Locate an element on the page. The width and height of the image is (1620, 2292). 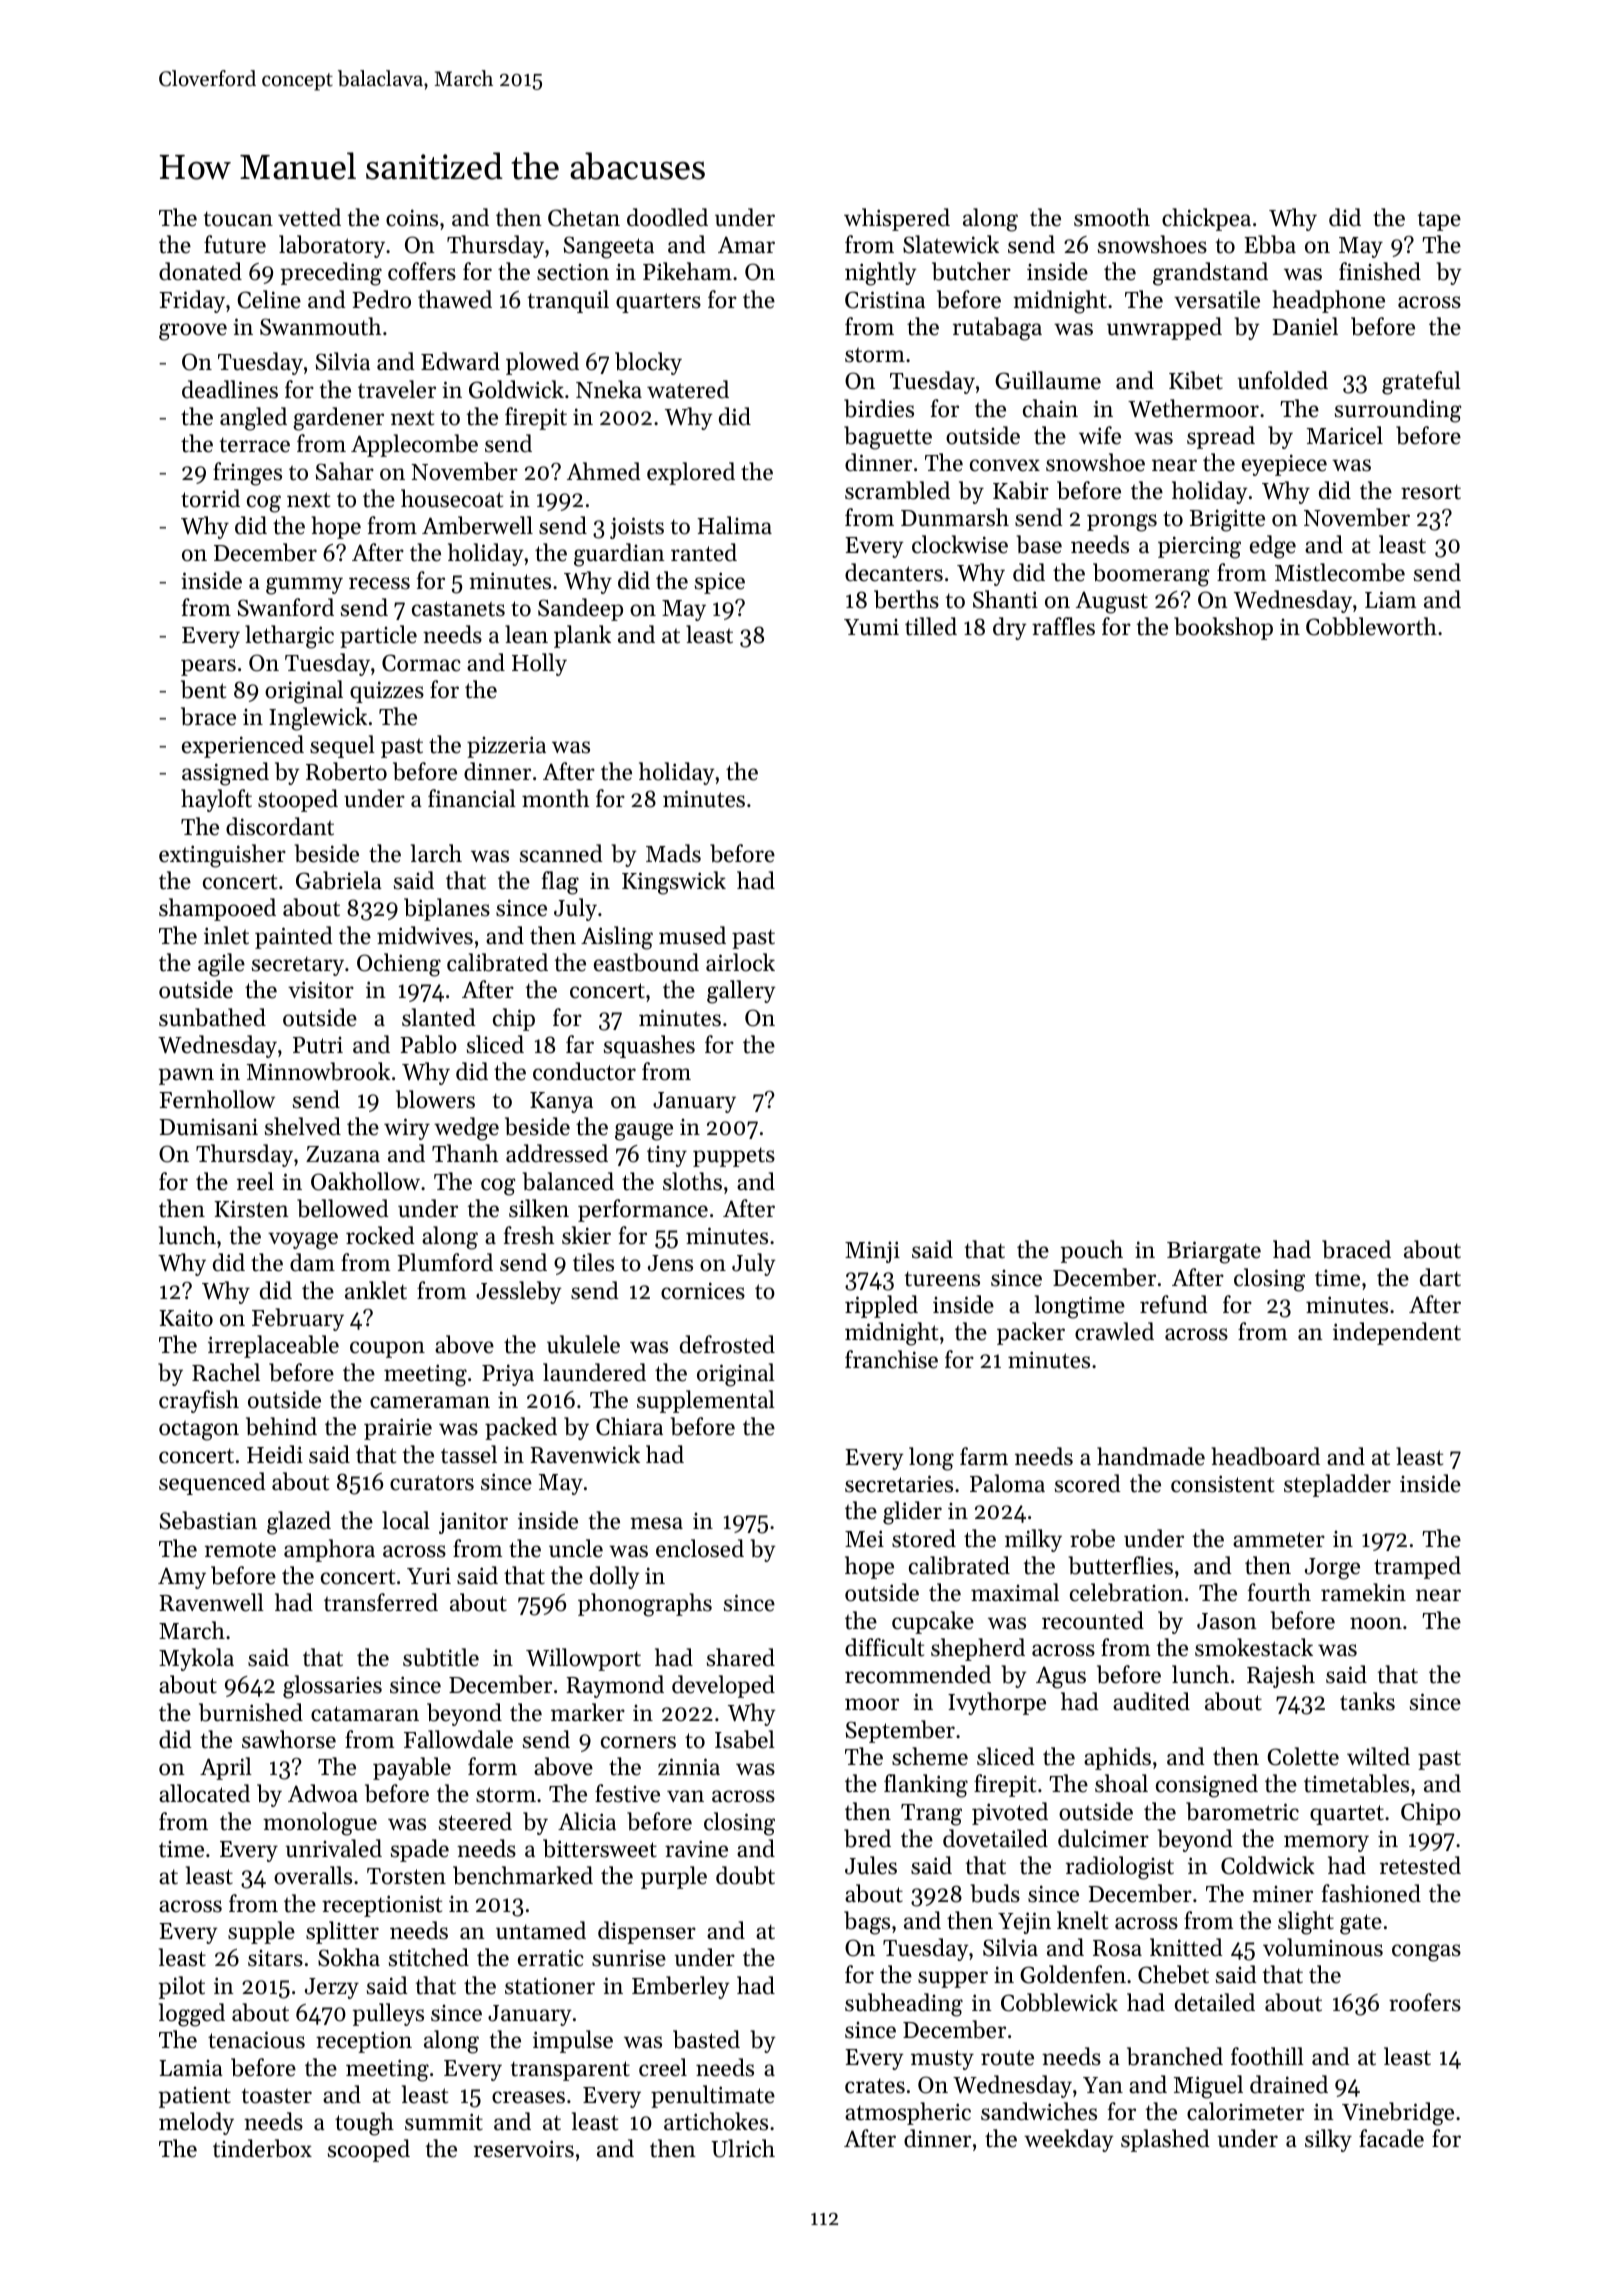
scooped is located at coordinates (369, 2150).
